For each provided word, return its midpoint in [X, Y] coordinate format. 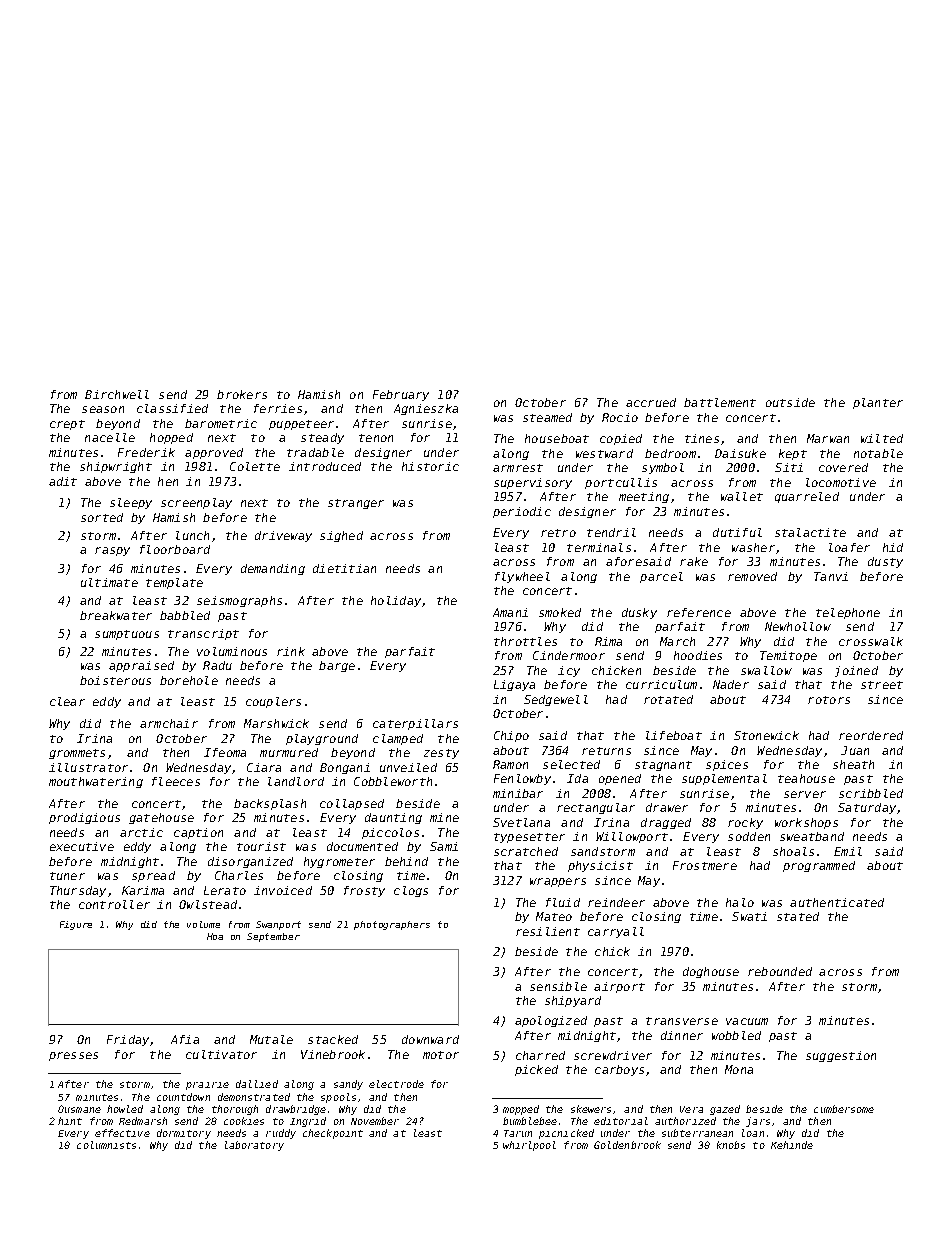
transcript [203, 634]
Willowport [632, 837]
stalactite [810, 532]
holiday [396, 601]
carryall [616, 932]
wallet [742, 496]
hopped [171, 438]
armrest [518, 468]
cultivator [221, 1054]
